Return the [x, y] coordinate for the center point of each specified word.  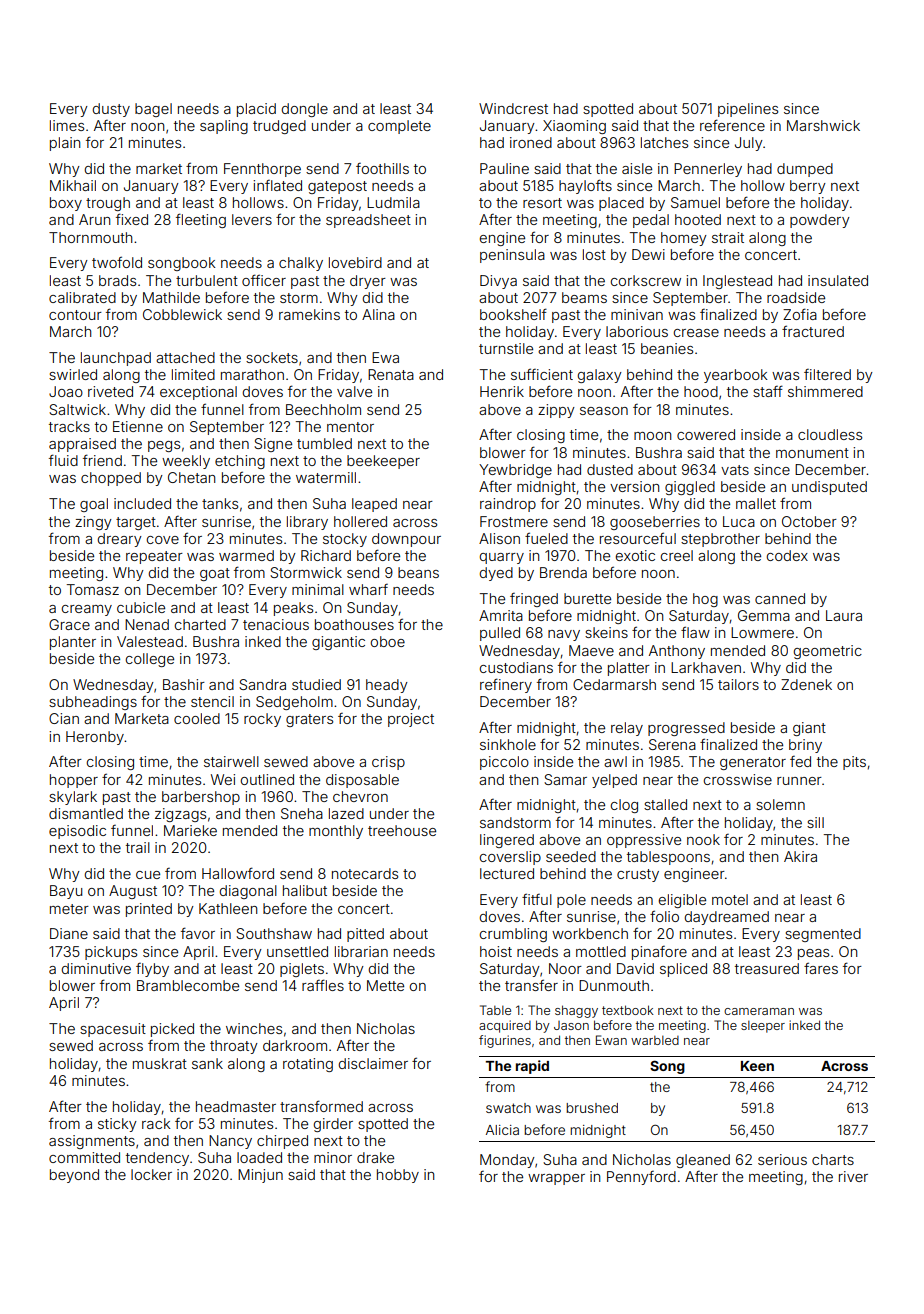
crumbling [513, 935]
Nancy [230, 1142]
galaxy [599, 376]
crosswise [738, 779]
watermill [326, 477]
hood [701, 391]
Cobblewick [182, 314]
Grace [69, 624]
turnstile [506, 348]
